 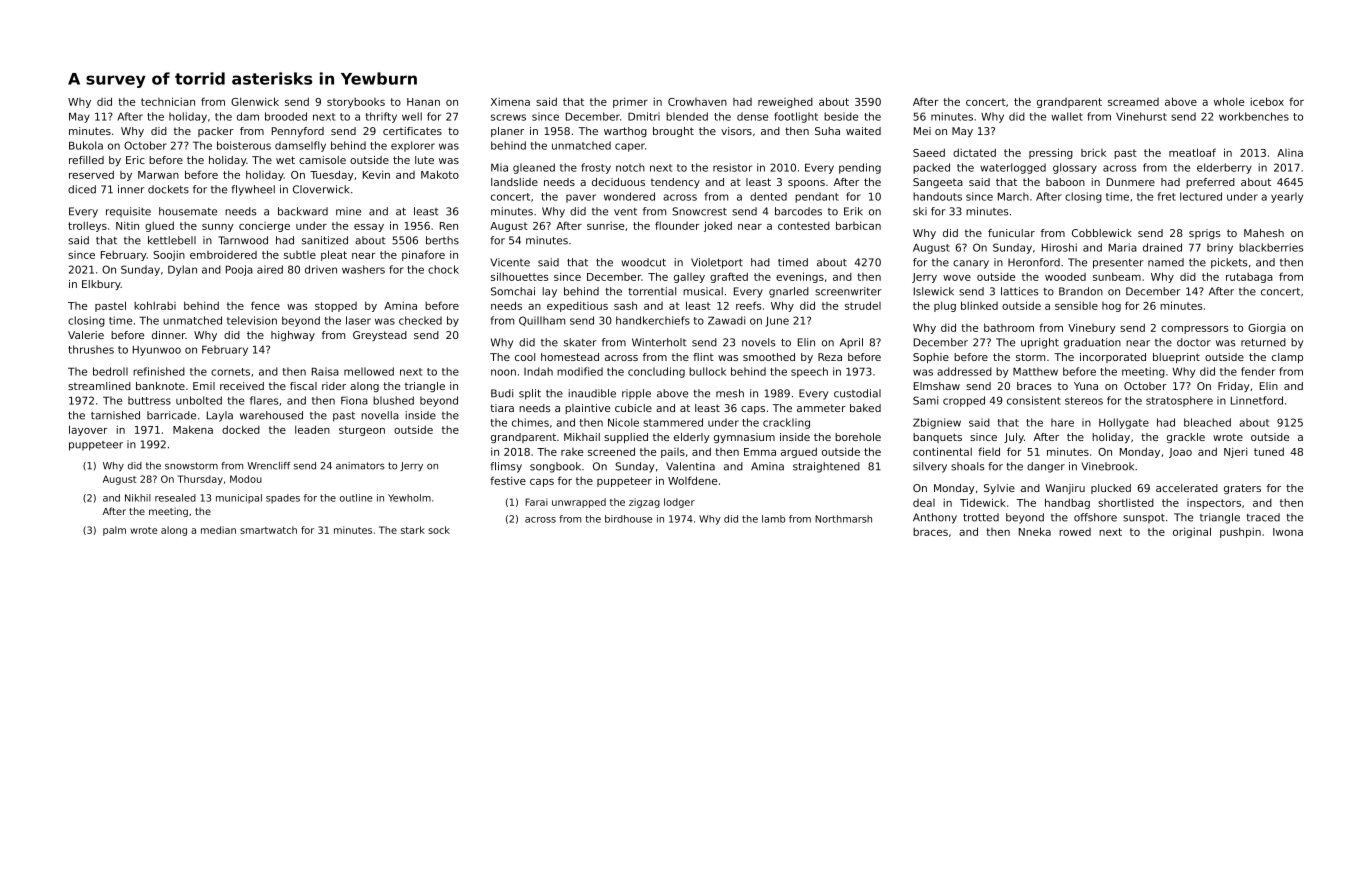 I want to click on warehoused, so click(x=271, y=415).
